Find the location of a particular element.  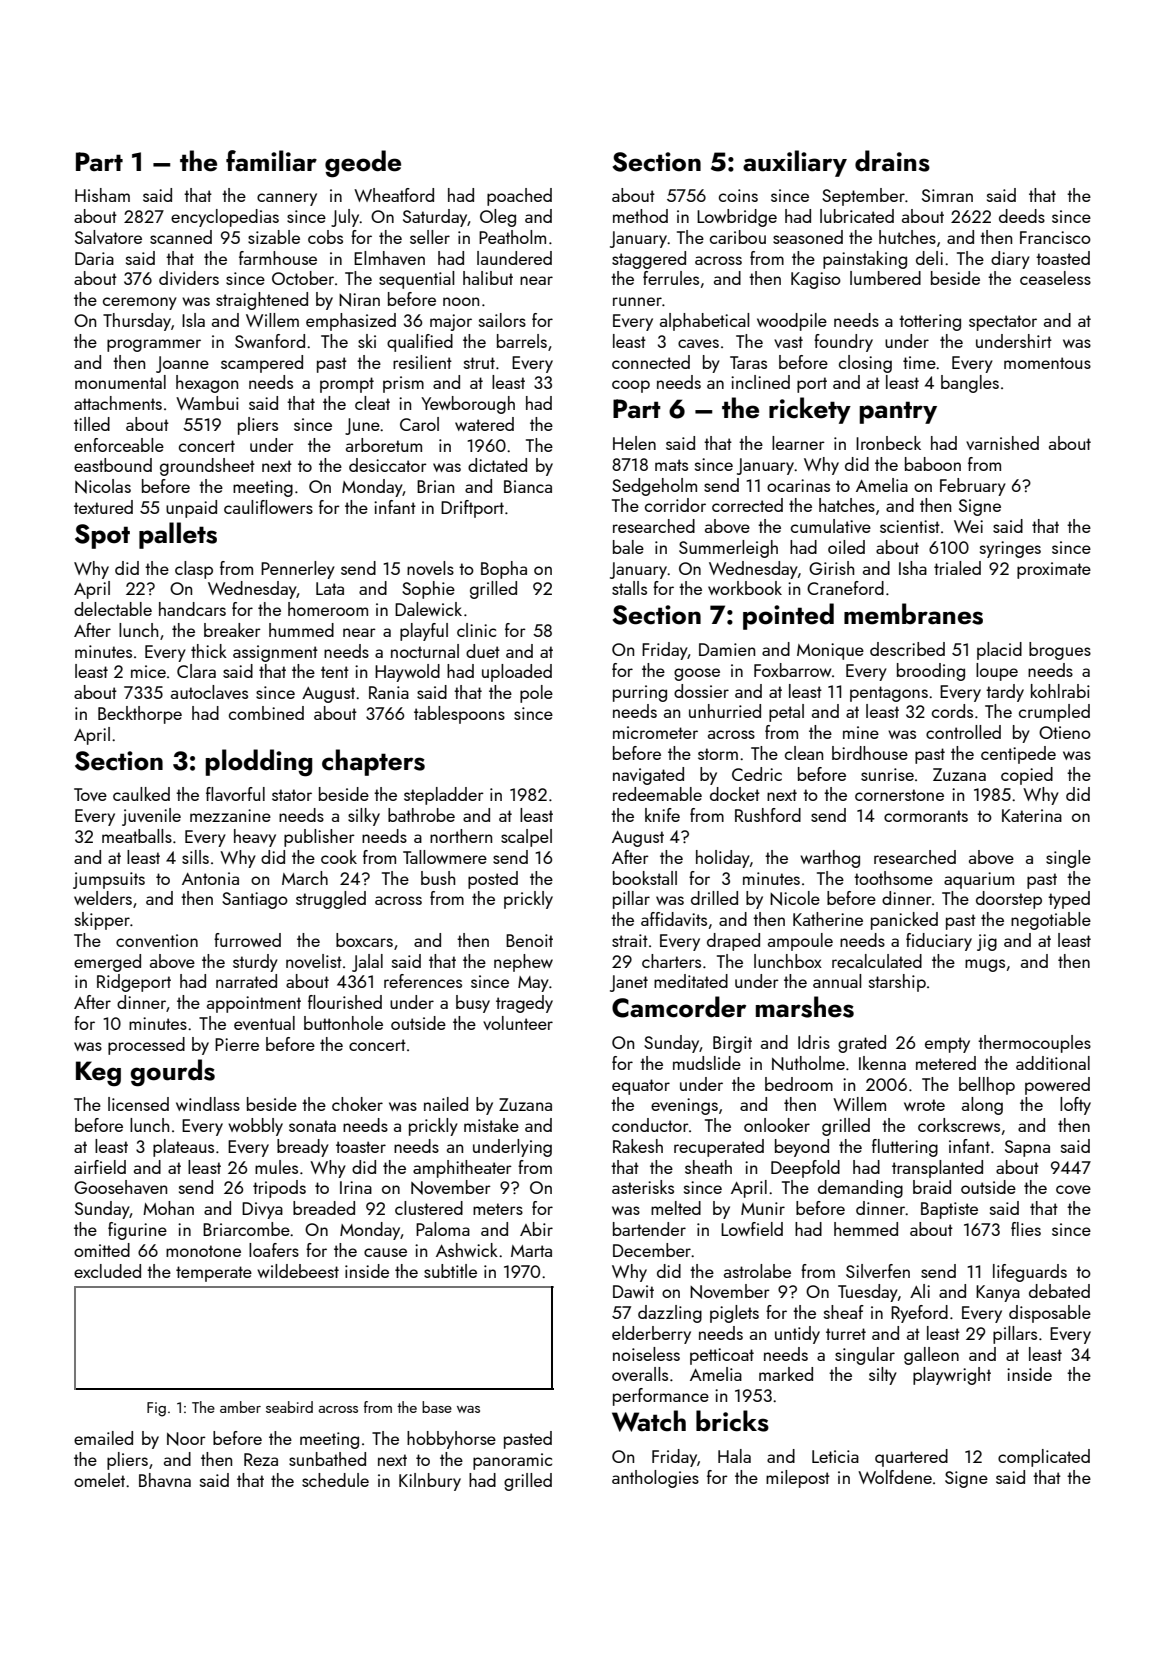

toothsome is located at coordinates (893, 878).
